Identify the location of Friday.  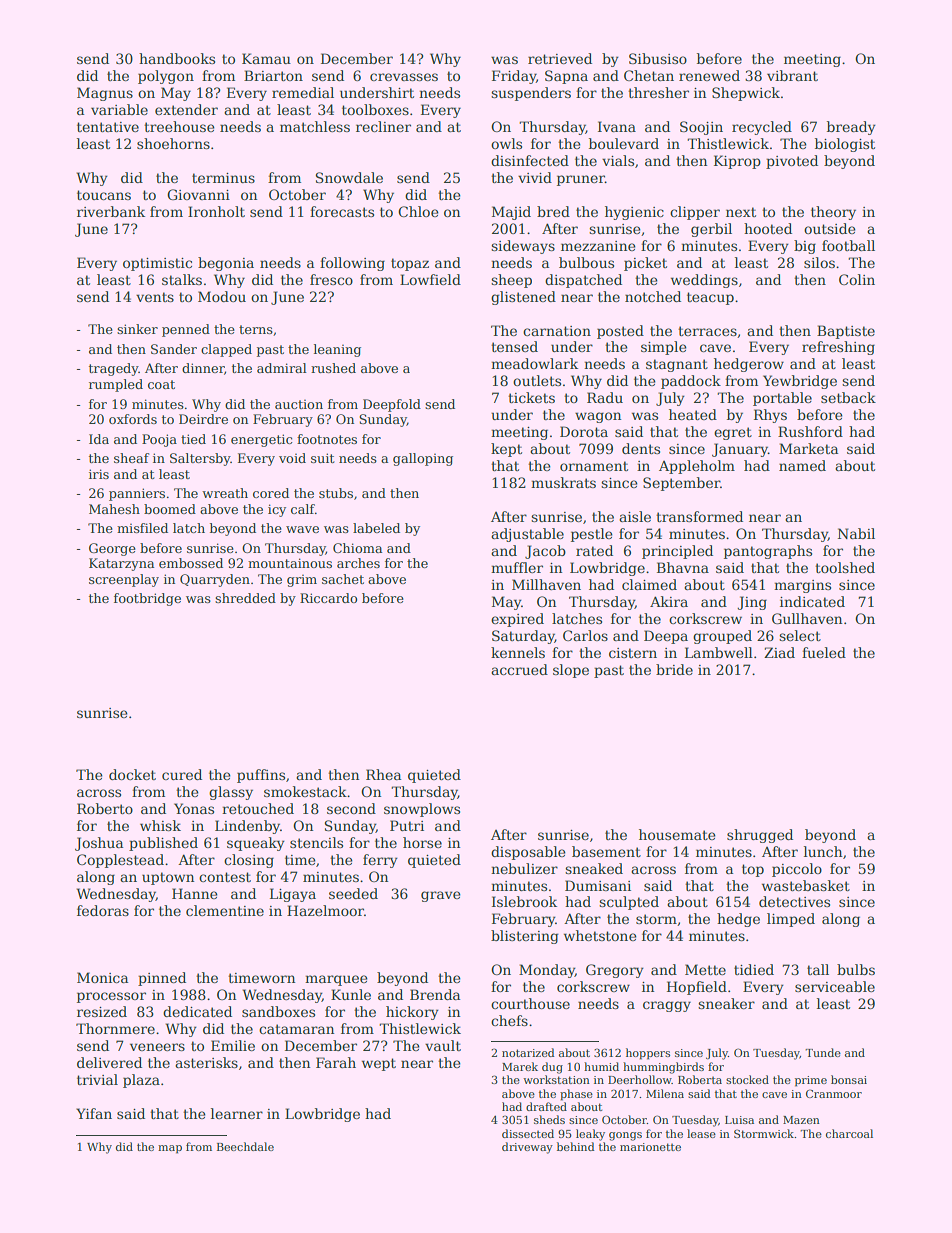
(514, 77).
